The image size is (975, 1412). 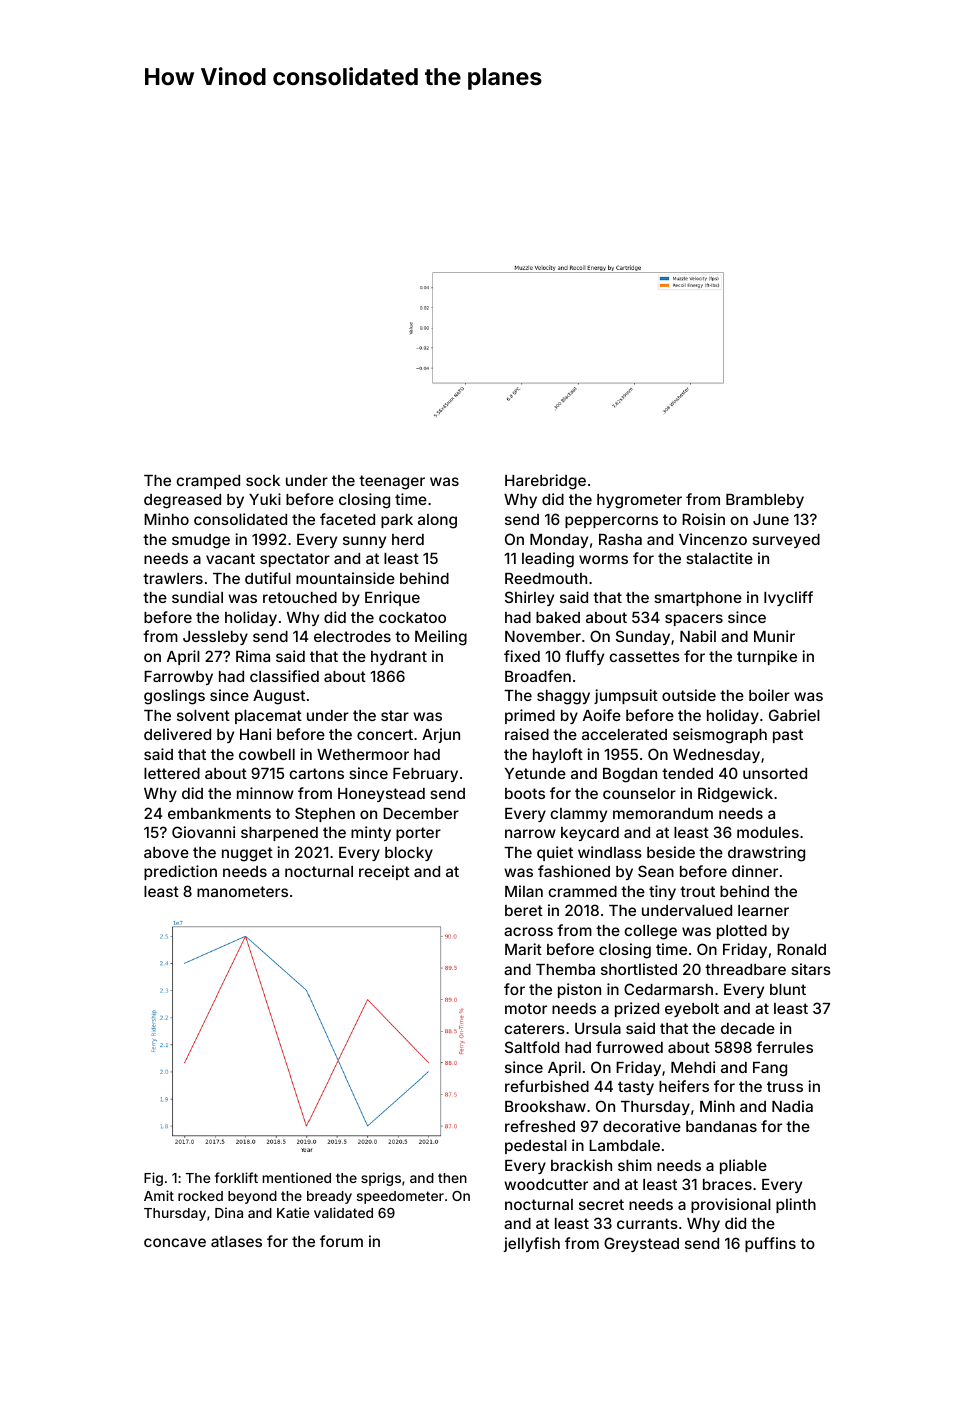 What do you see at coordinates (172, 773) in the image?
I see `lettered` at bounding box center [172, 773].
